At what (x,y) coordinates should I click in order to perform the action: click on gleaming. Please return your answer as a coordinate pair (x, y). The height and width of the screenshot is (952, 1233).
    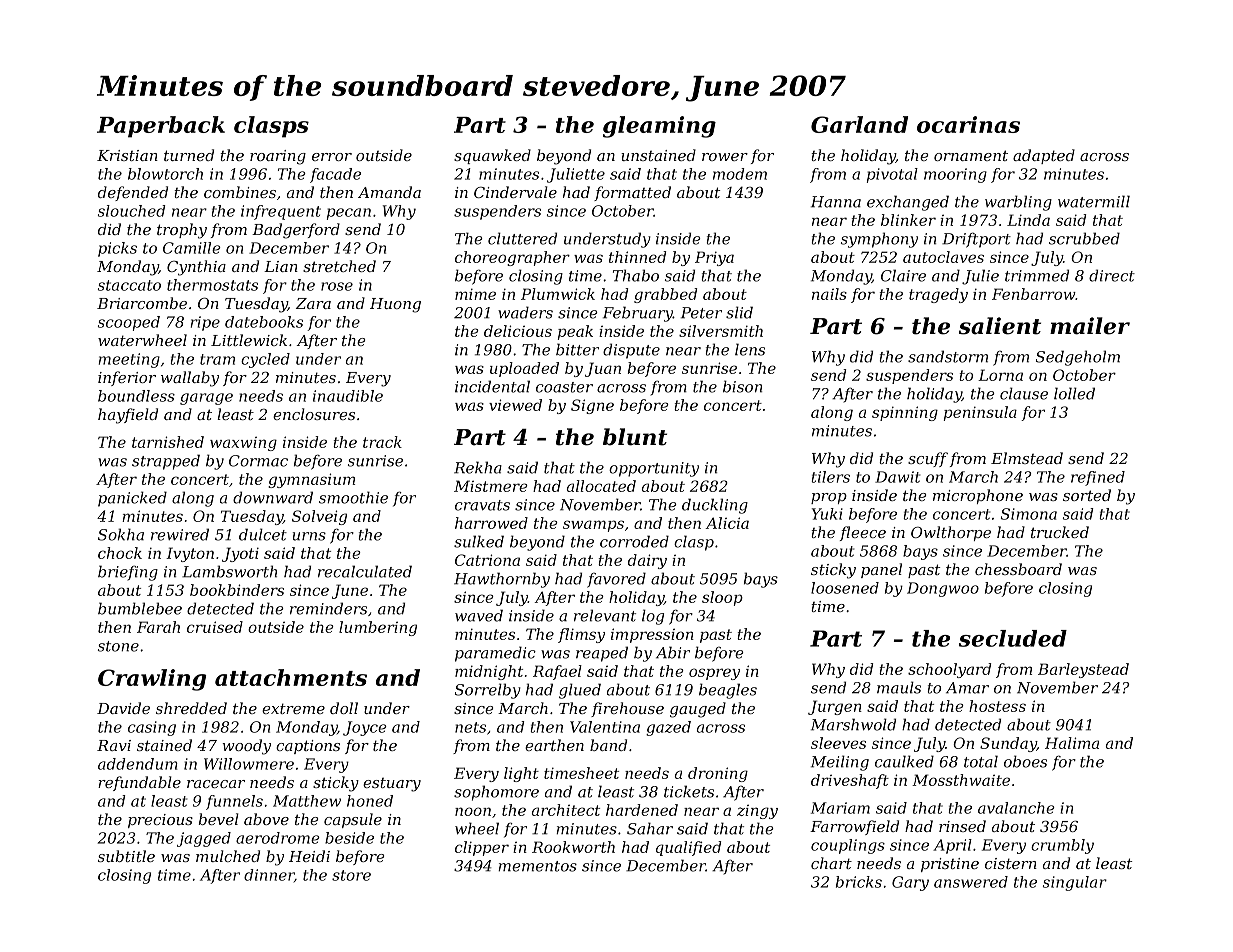
    Looking at the image, I should click on (659, 127).
